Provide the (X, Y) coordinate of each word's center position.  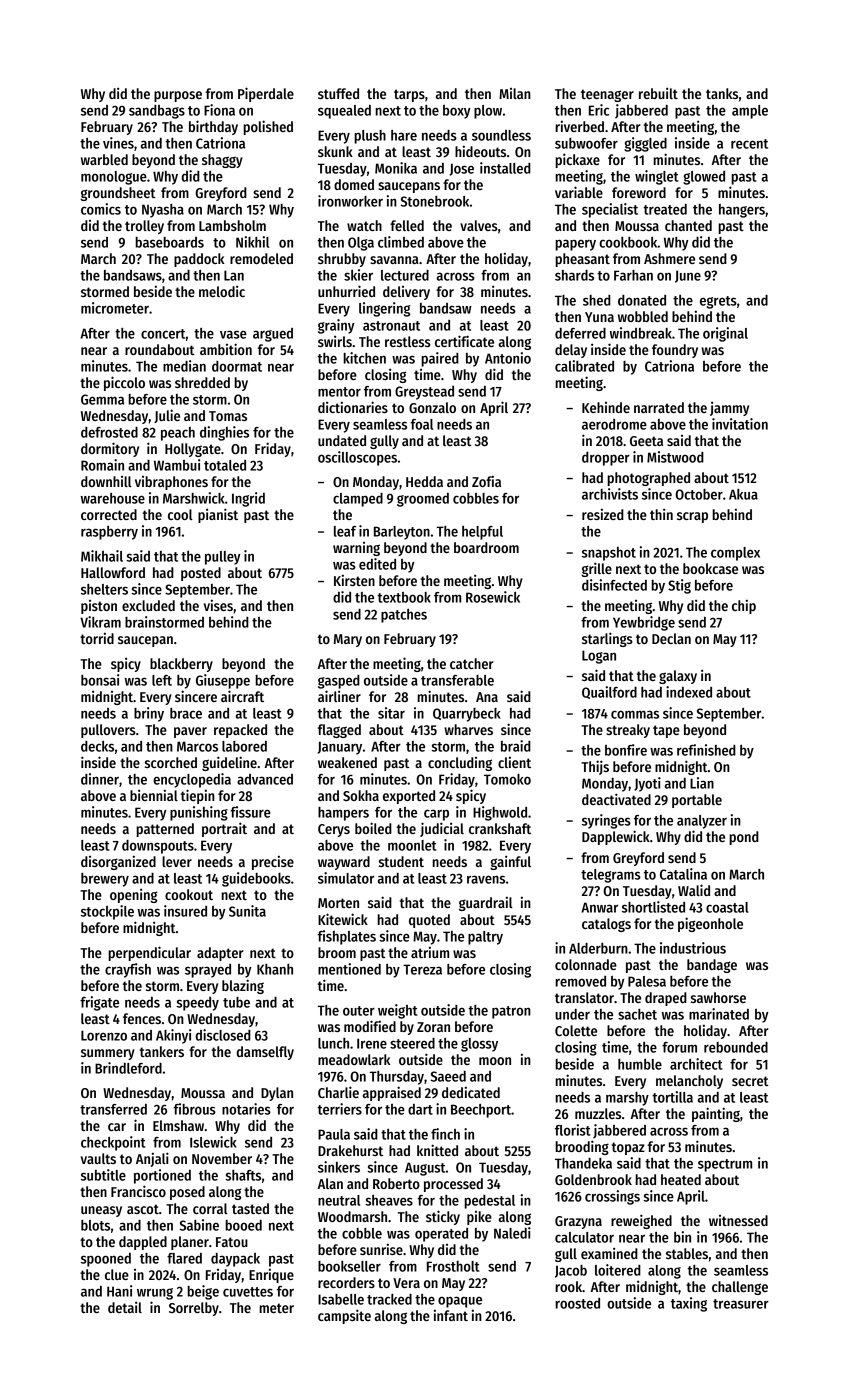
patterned (165, 830)
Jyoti (647, 784)
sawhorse (718, 997)
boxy (457, 112)
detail (125, 1307)
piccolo (124, 383)
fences (142, 1018)
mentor (339, 392)
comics (101, 209)
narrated (659, 407)
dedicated (471, 1092)
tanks (722, 93)
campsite (344, 1316)
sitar (391, 713)
